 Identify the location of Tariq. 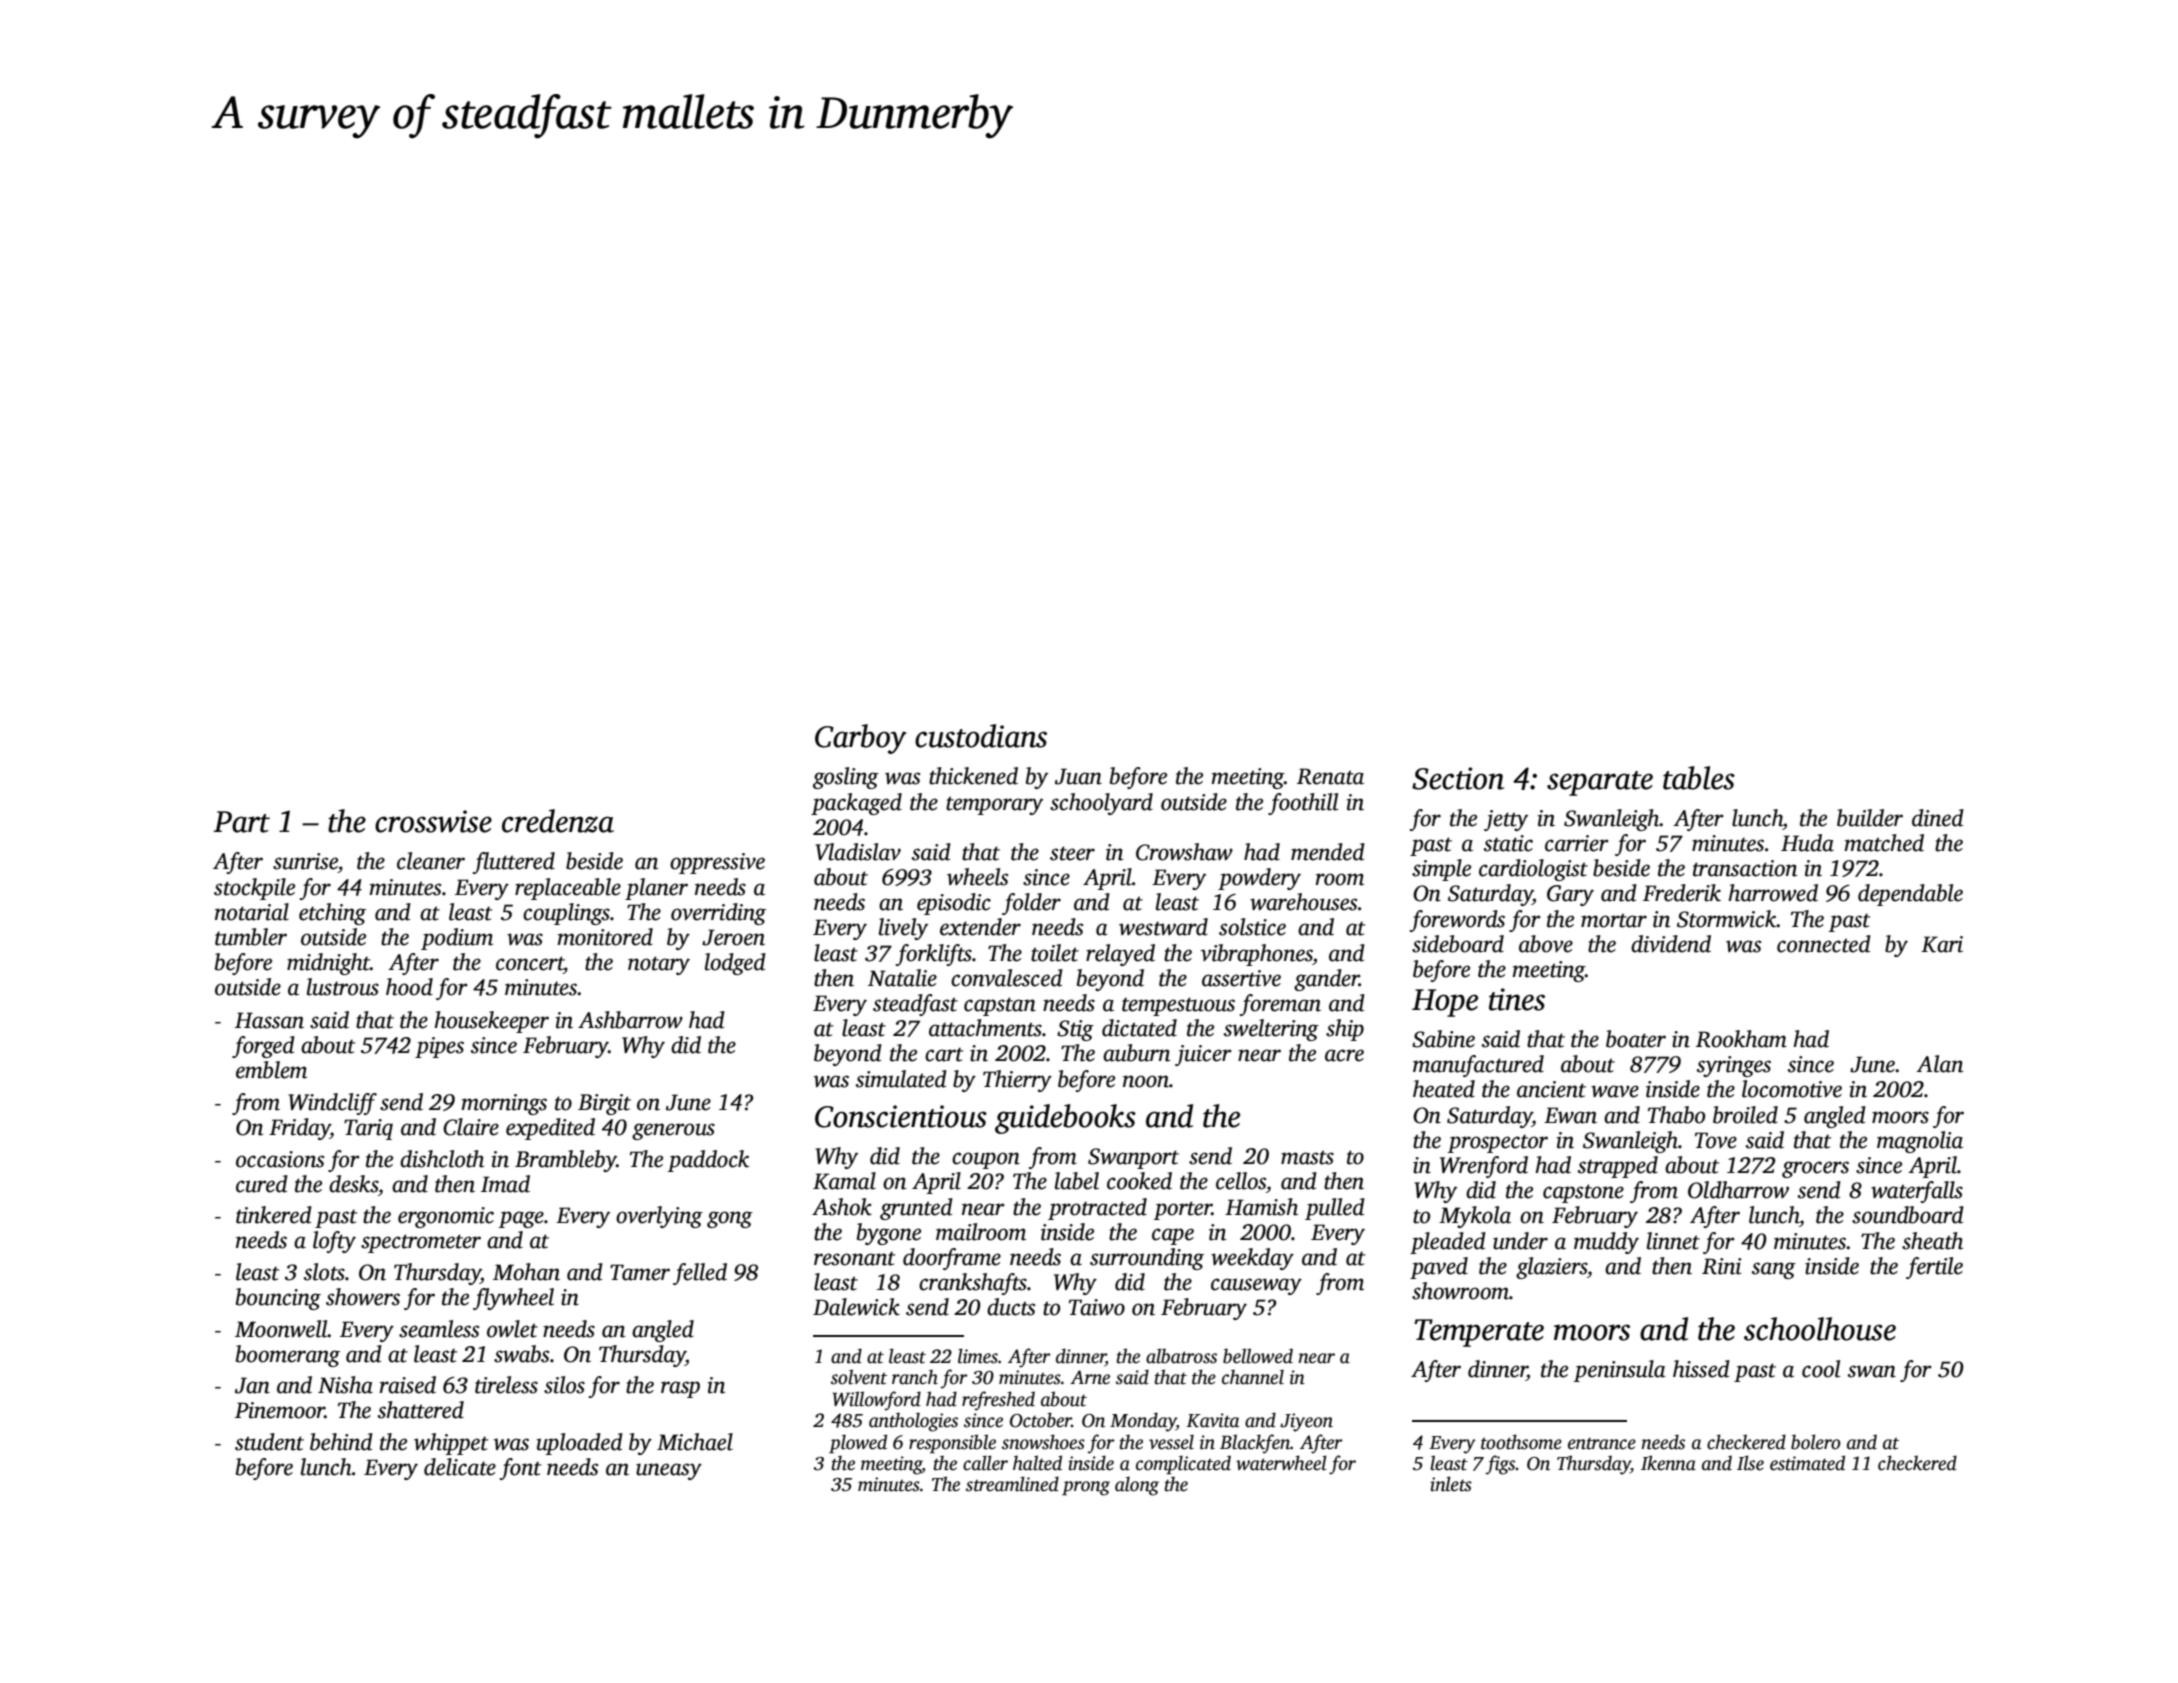
(368, 1129).
